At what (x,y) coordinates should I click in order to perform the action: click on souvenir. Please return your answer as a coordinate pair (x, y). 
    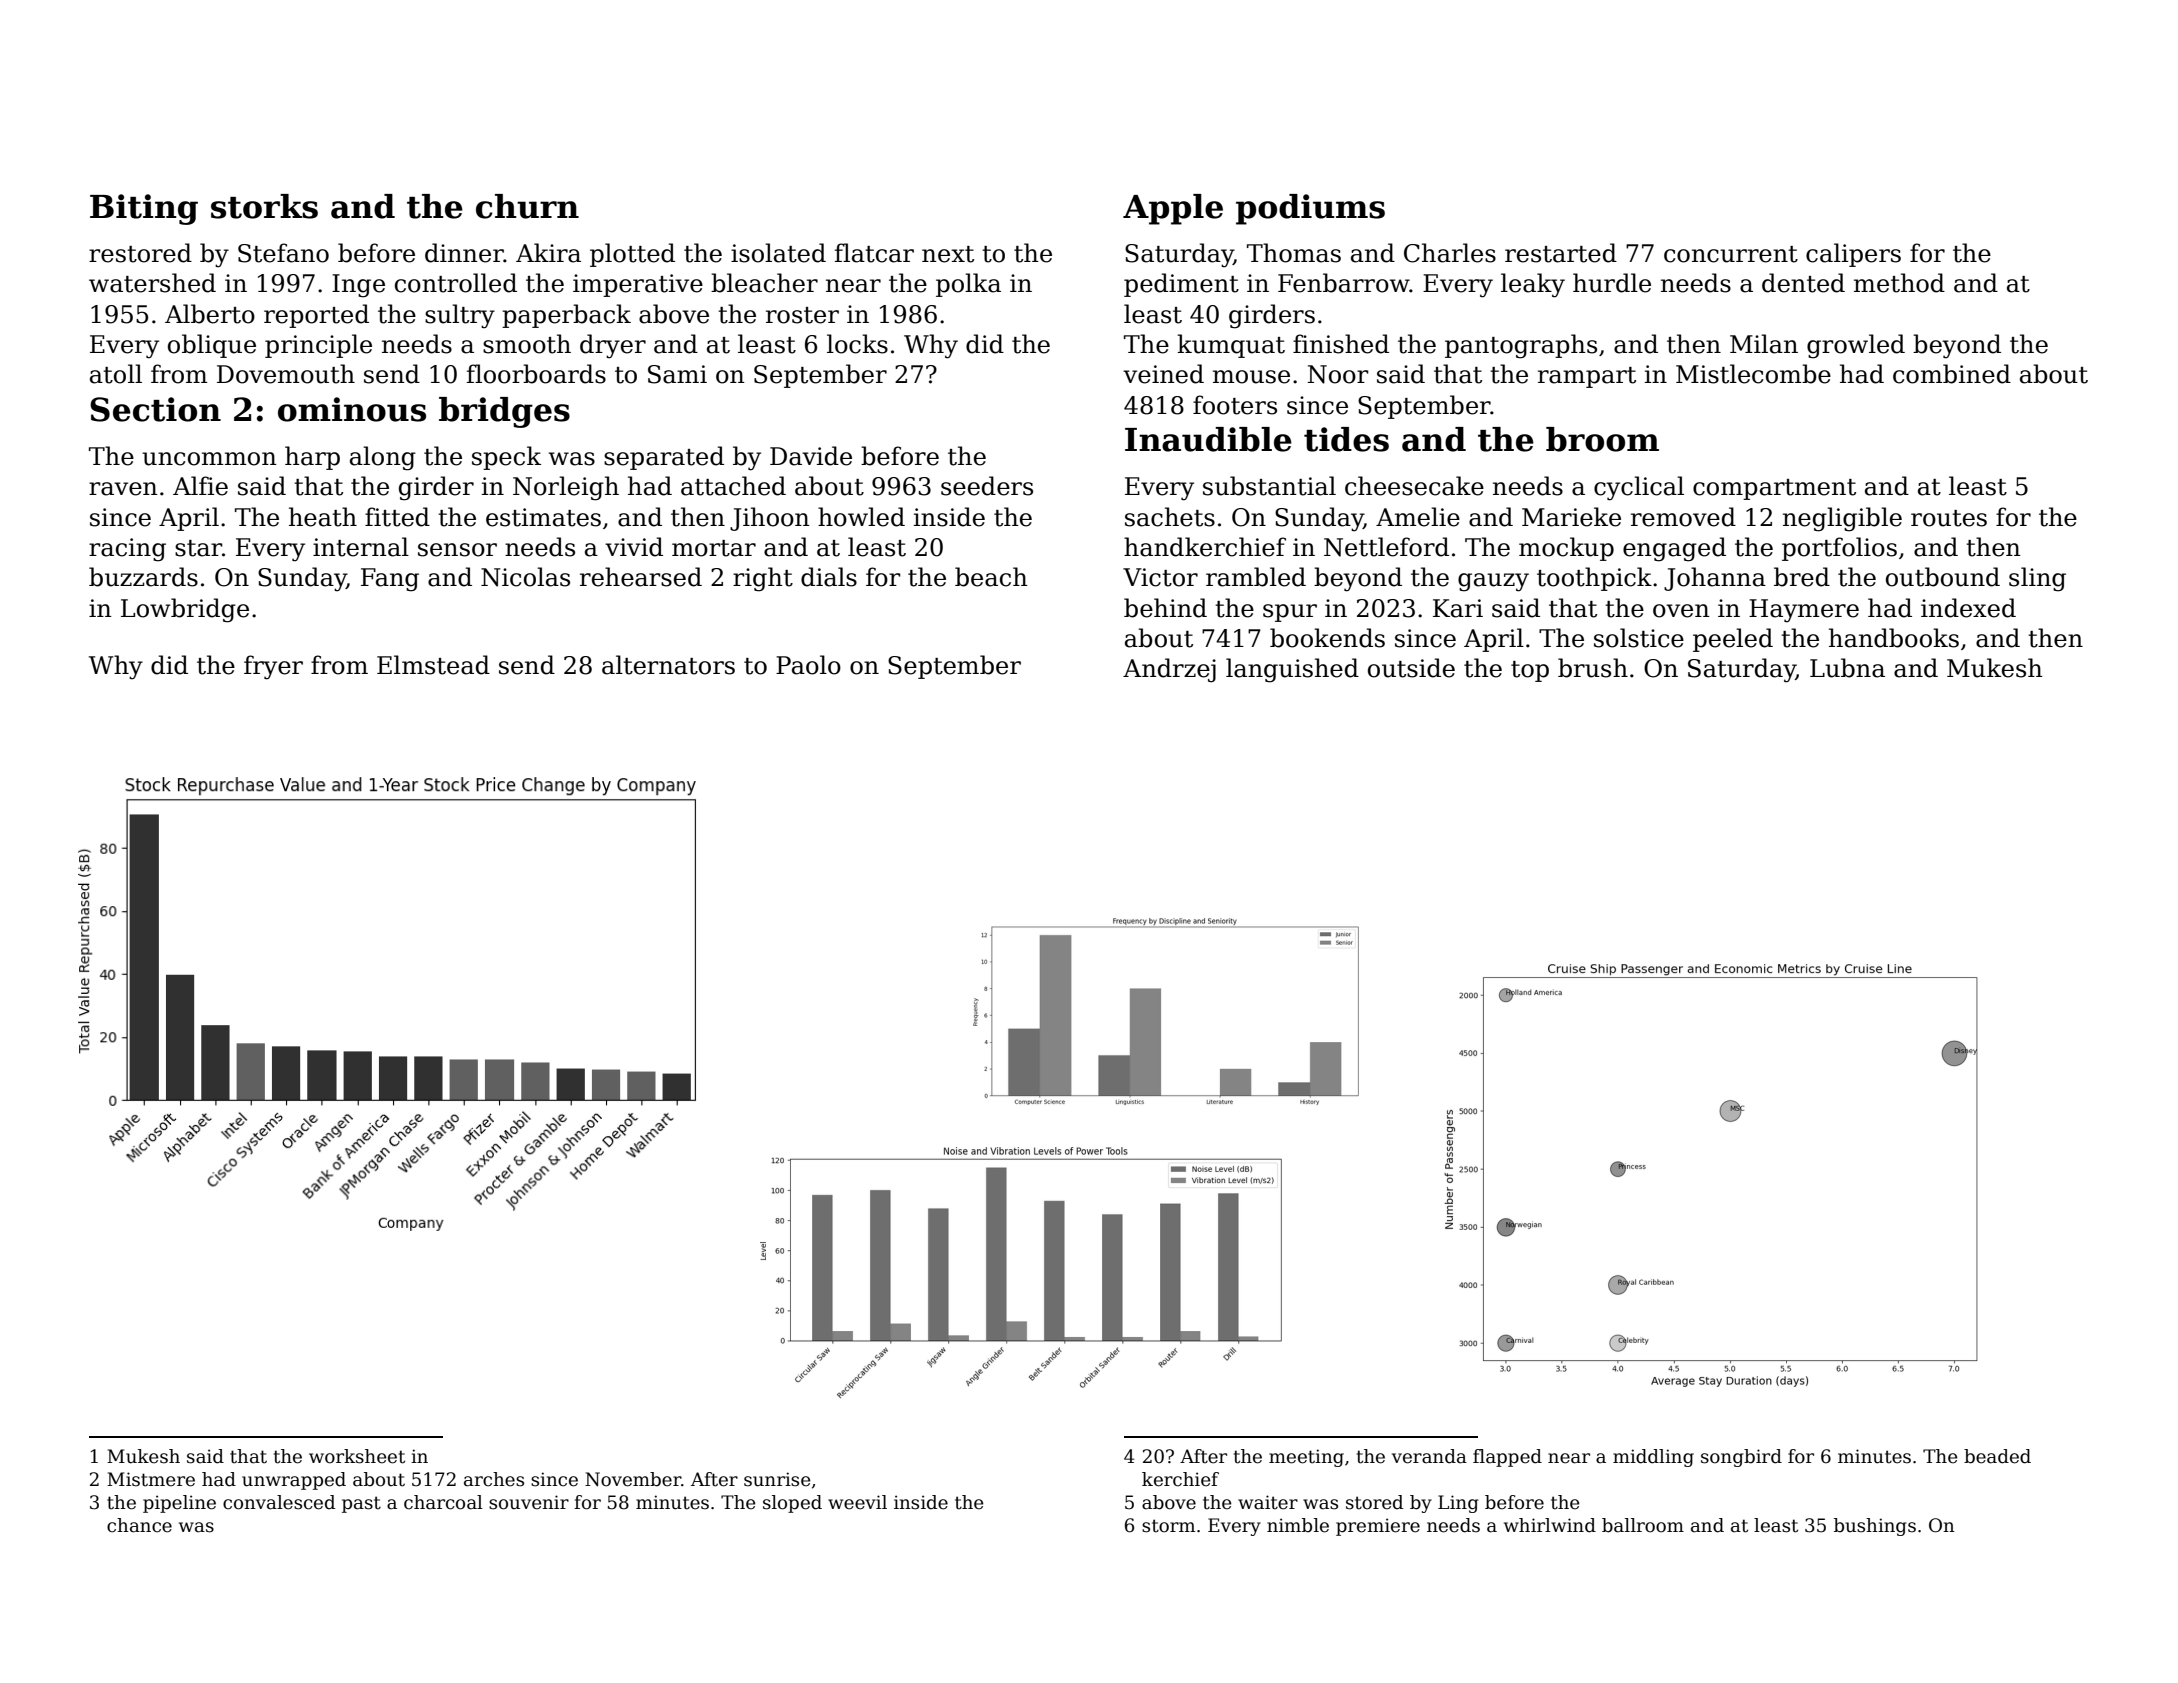
    Looking at the image, I should click on (529, 1502).
